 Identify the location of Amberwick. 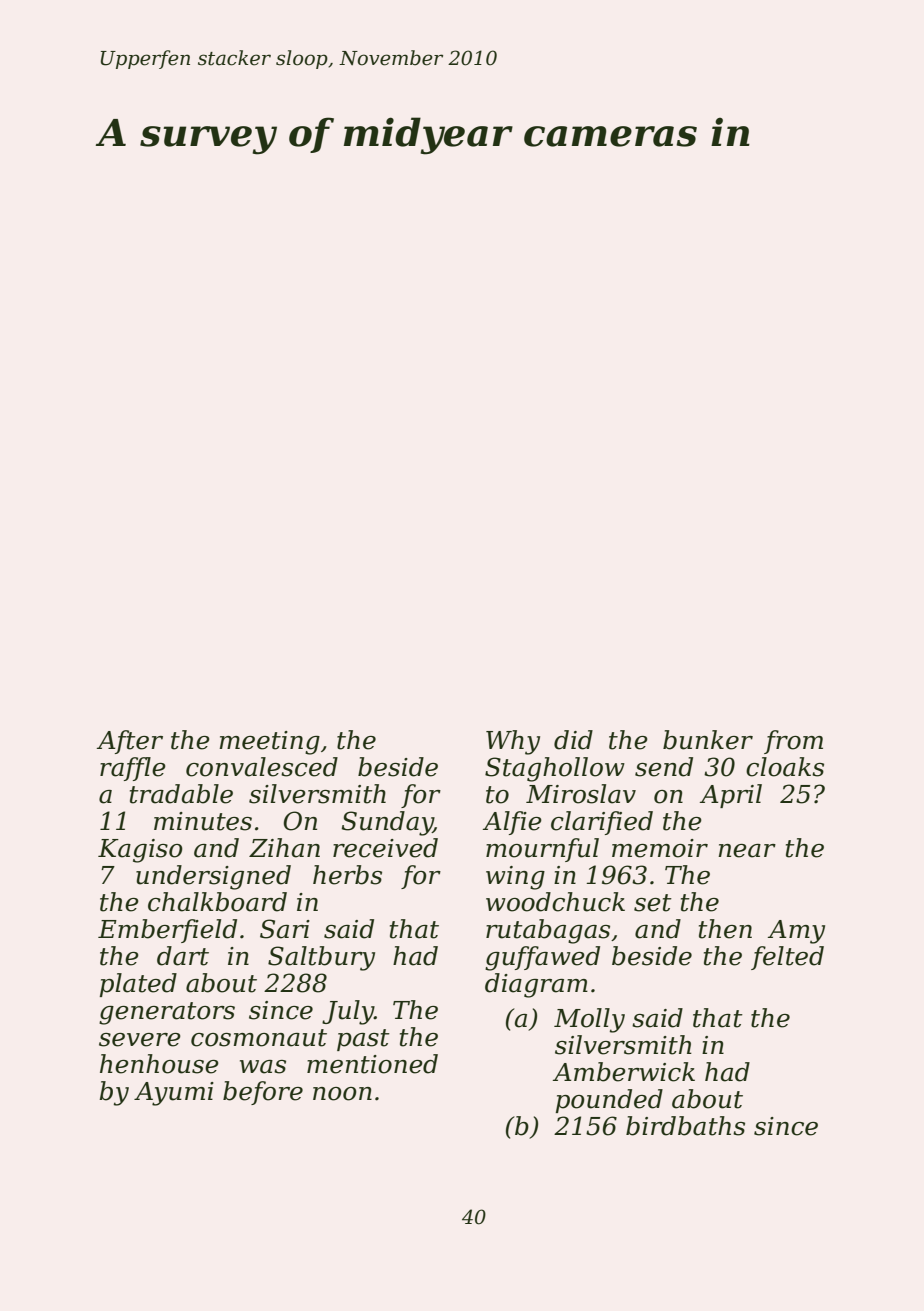
(624, 1072).
